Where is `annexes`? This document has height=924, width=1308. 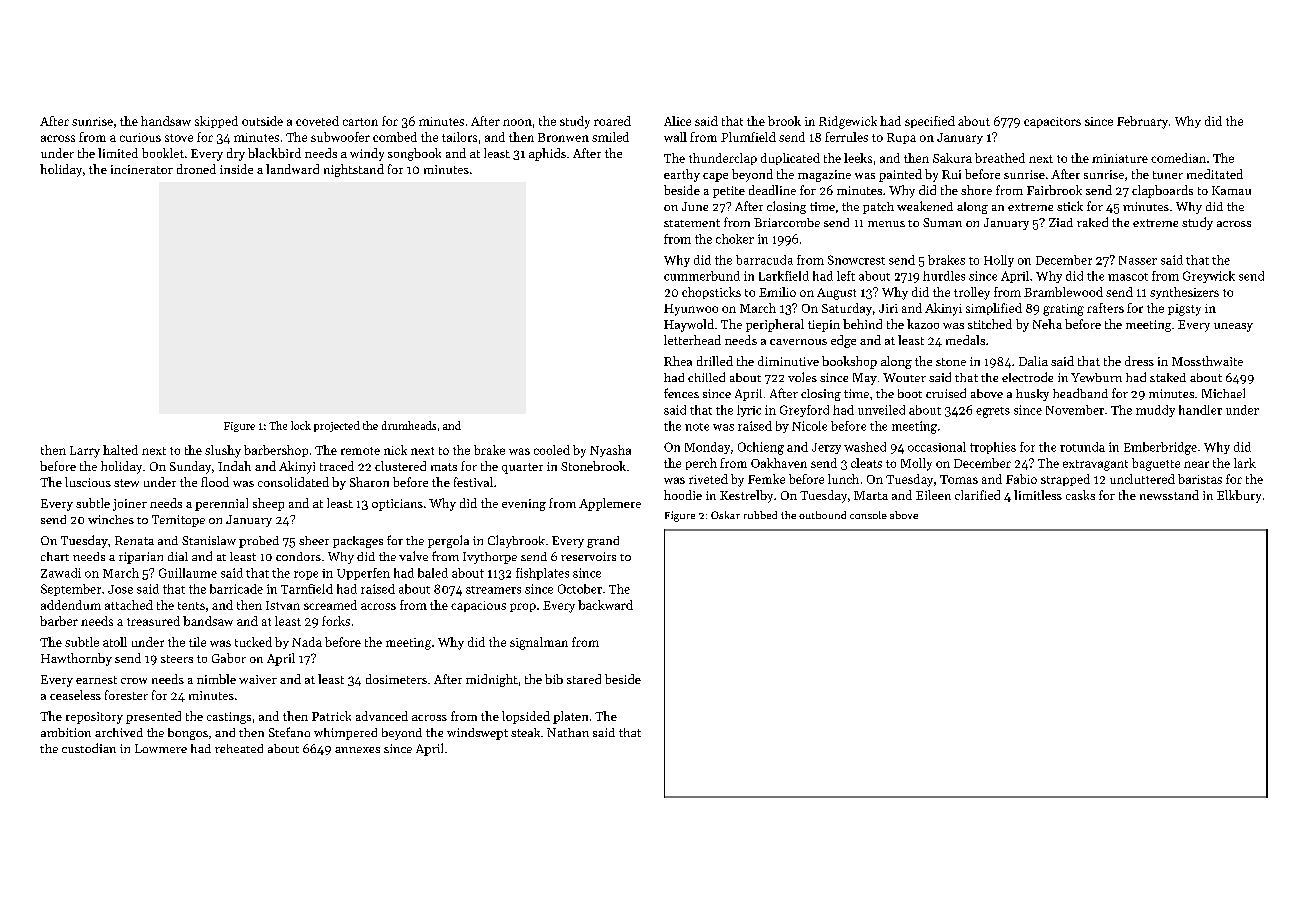
annexes is located at coordinates (357, 750).
